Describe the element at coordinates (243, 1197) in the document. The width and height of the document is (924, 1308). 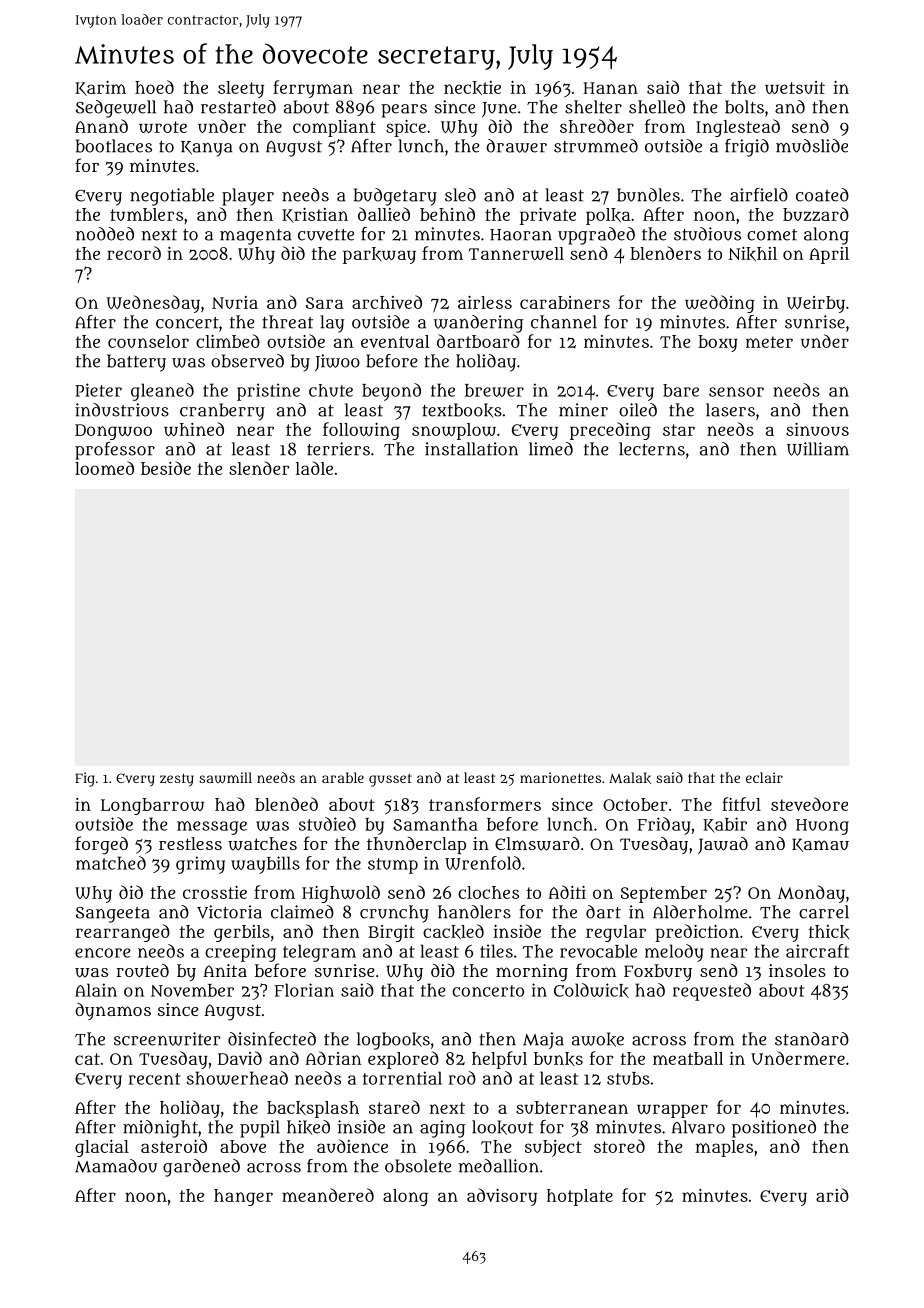
I see `hanger` at that location.
